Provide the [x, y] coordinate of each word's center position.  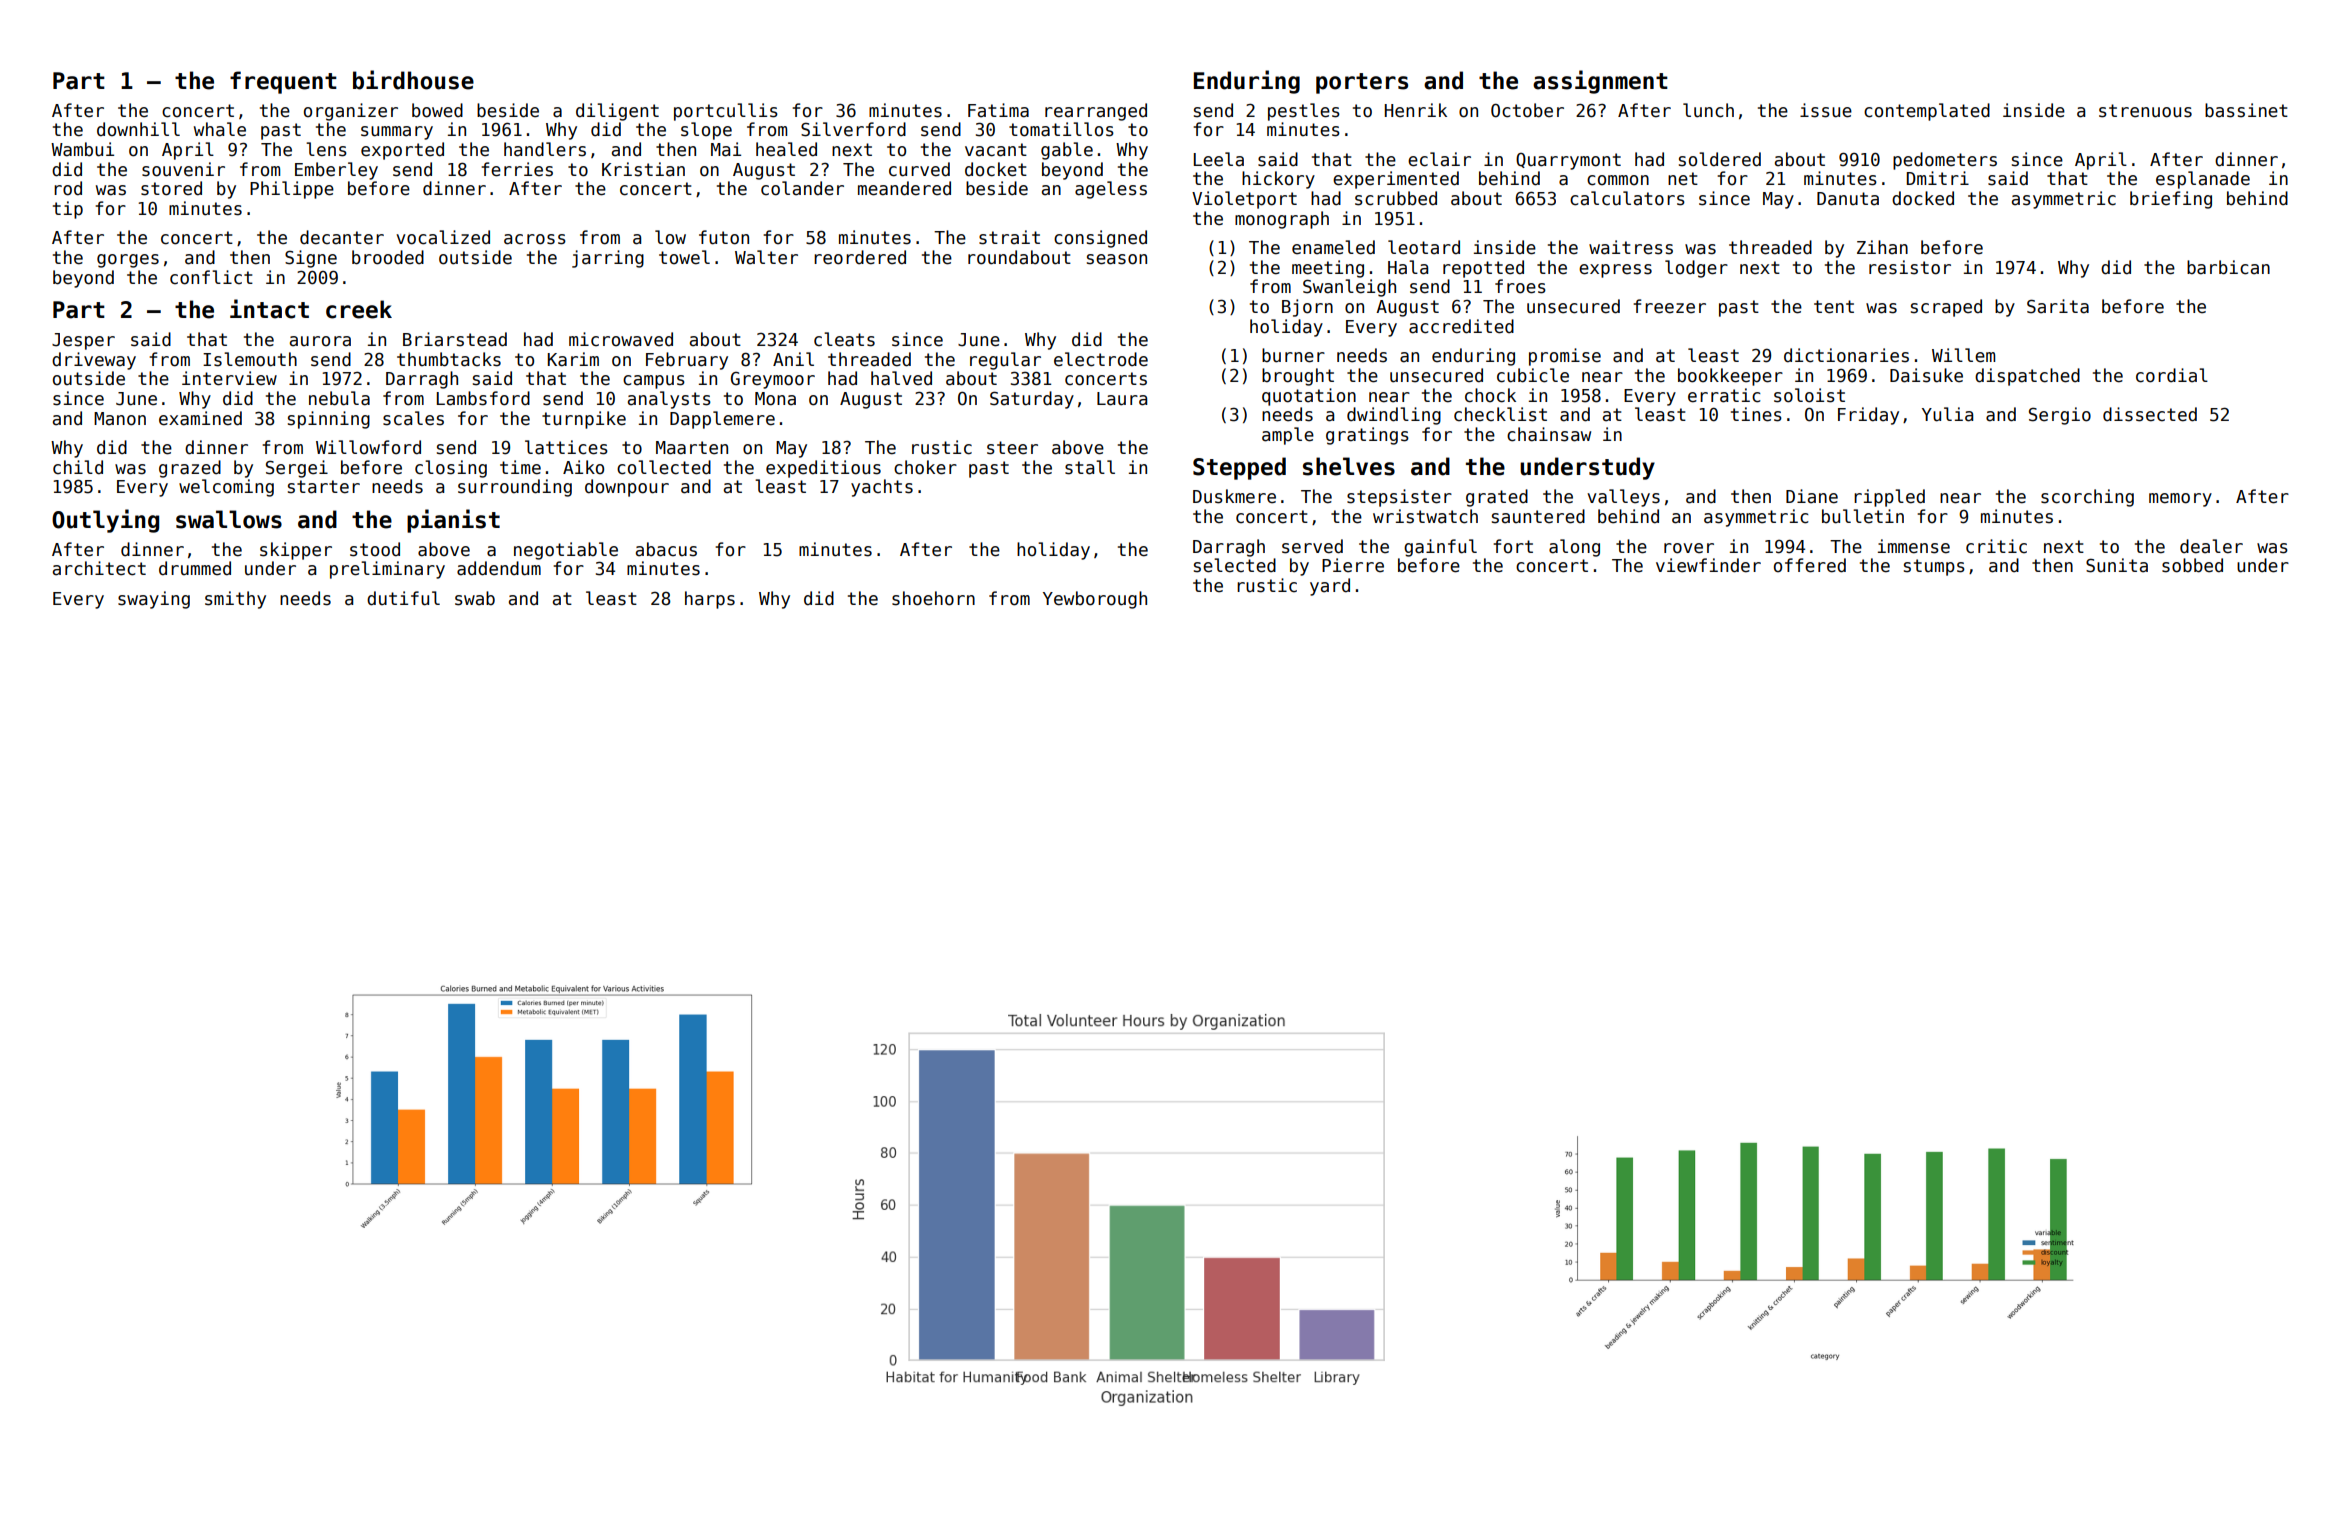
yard [1330, 587]
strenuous [2145, 111]
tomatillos [1061, 129]
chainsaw [1549, 434]
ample [1288, 436]
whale [220, 129]
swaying [154, 600]
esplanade [2203, 180]
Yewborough [1095, 600]
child [78, 467]
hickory [1278, 180]
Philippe [292, 190]
